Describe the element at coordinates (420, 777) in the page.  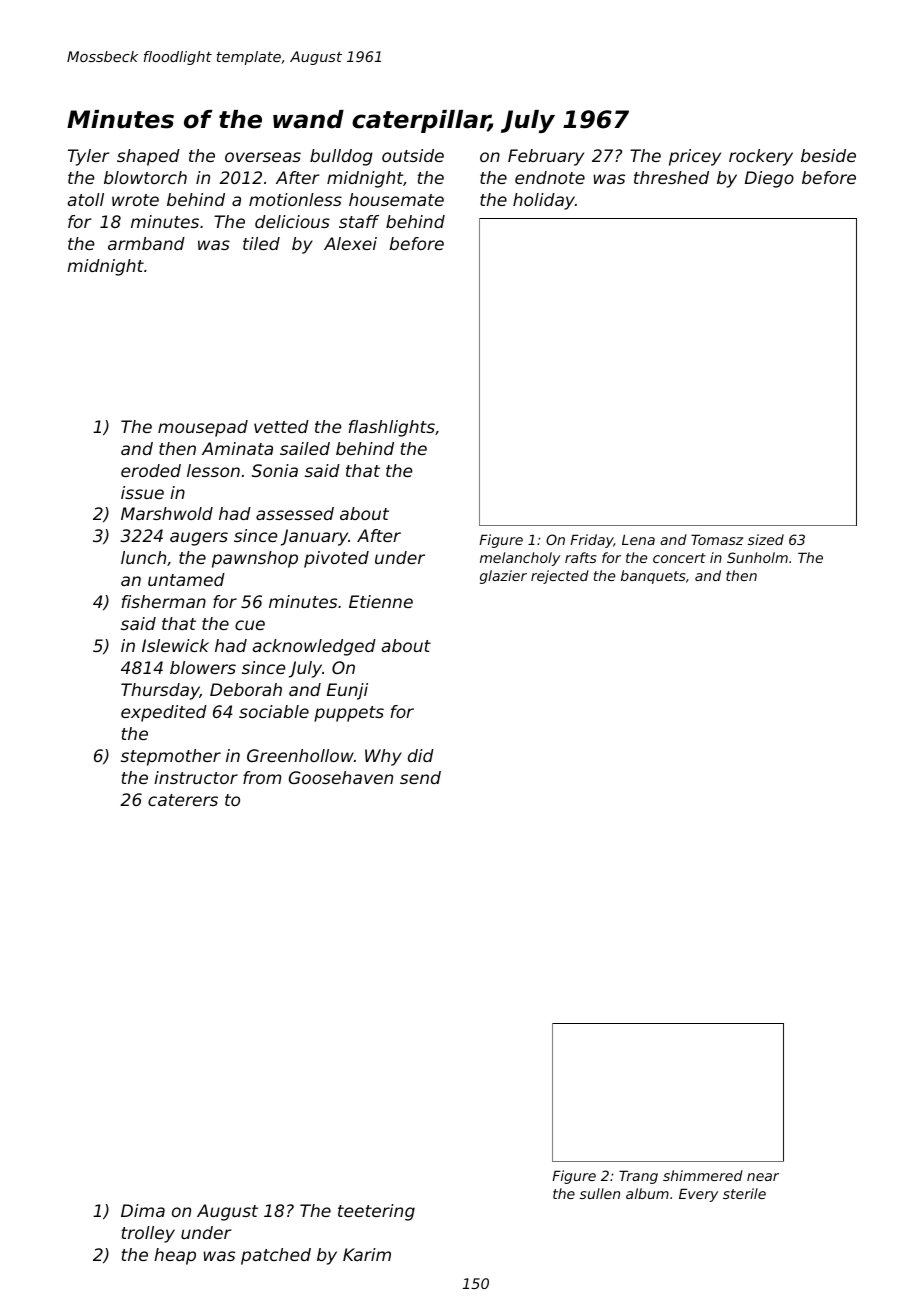
I see `send` at that location.
